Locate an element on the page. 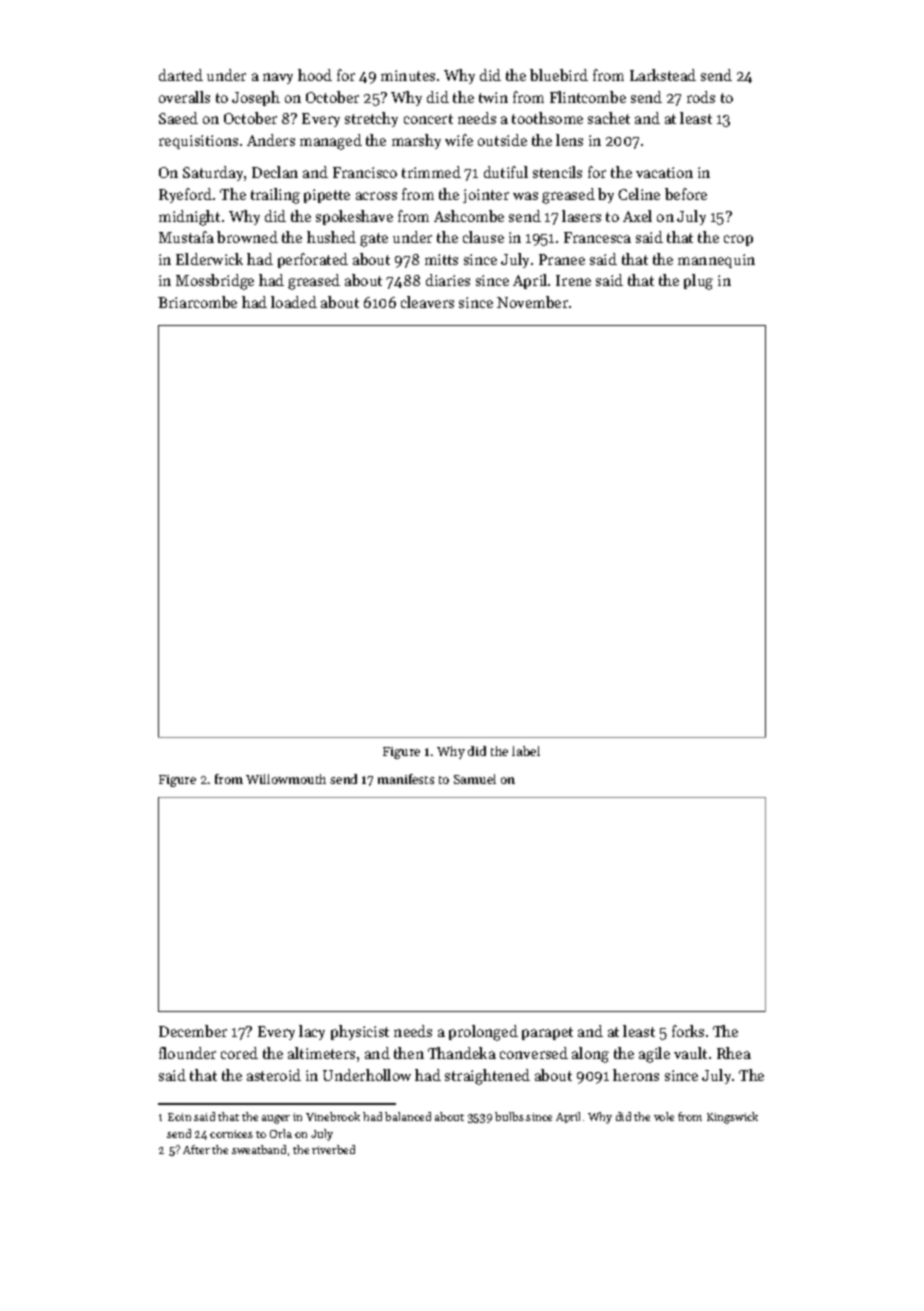 The height and width of the page is (1311, 924). forks is located at coordinates (688, 1031).
